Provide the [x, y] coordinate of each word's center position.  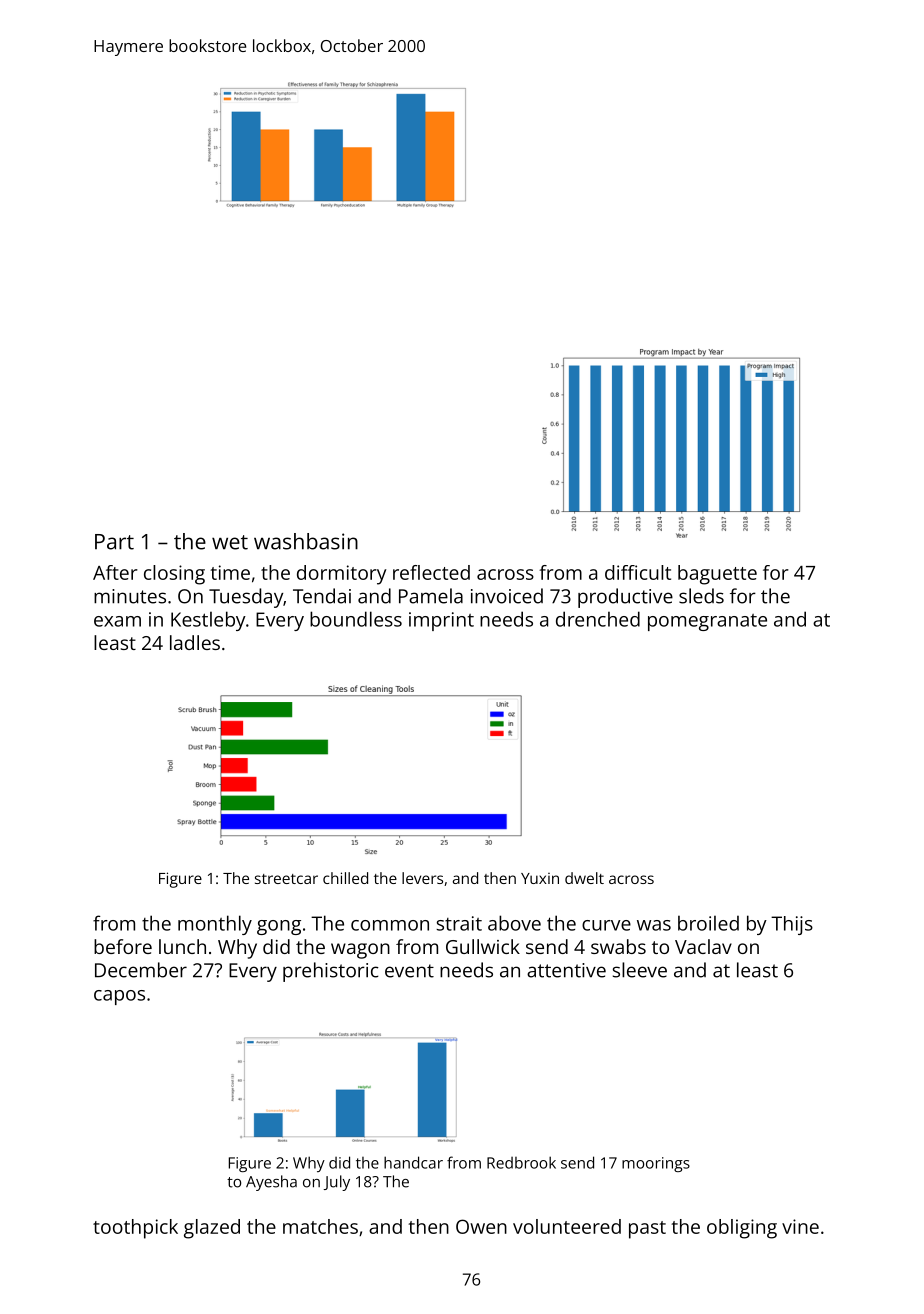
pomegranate [707, 622]
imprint [441, 621]
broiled [708, 923]
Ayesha [271, 1183]
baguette [717, 575]
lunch [182, 946]
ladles [195, 642]
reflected [431, 572]
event [409, 971]
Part [114, 542]
